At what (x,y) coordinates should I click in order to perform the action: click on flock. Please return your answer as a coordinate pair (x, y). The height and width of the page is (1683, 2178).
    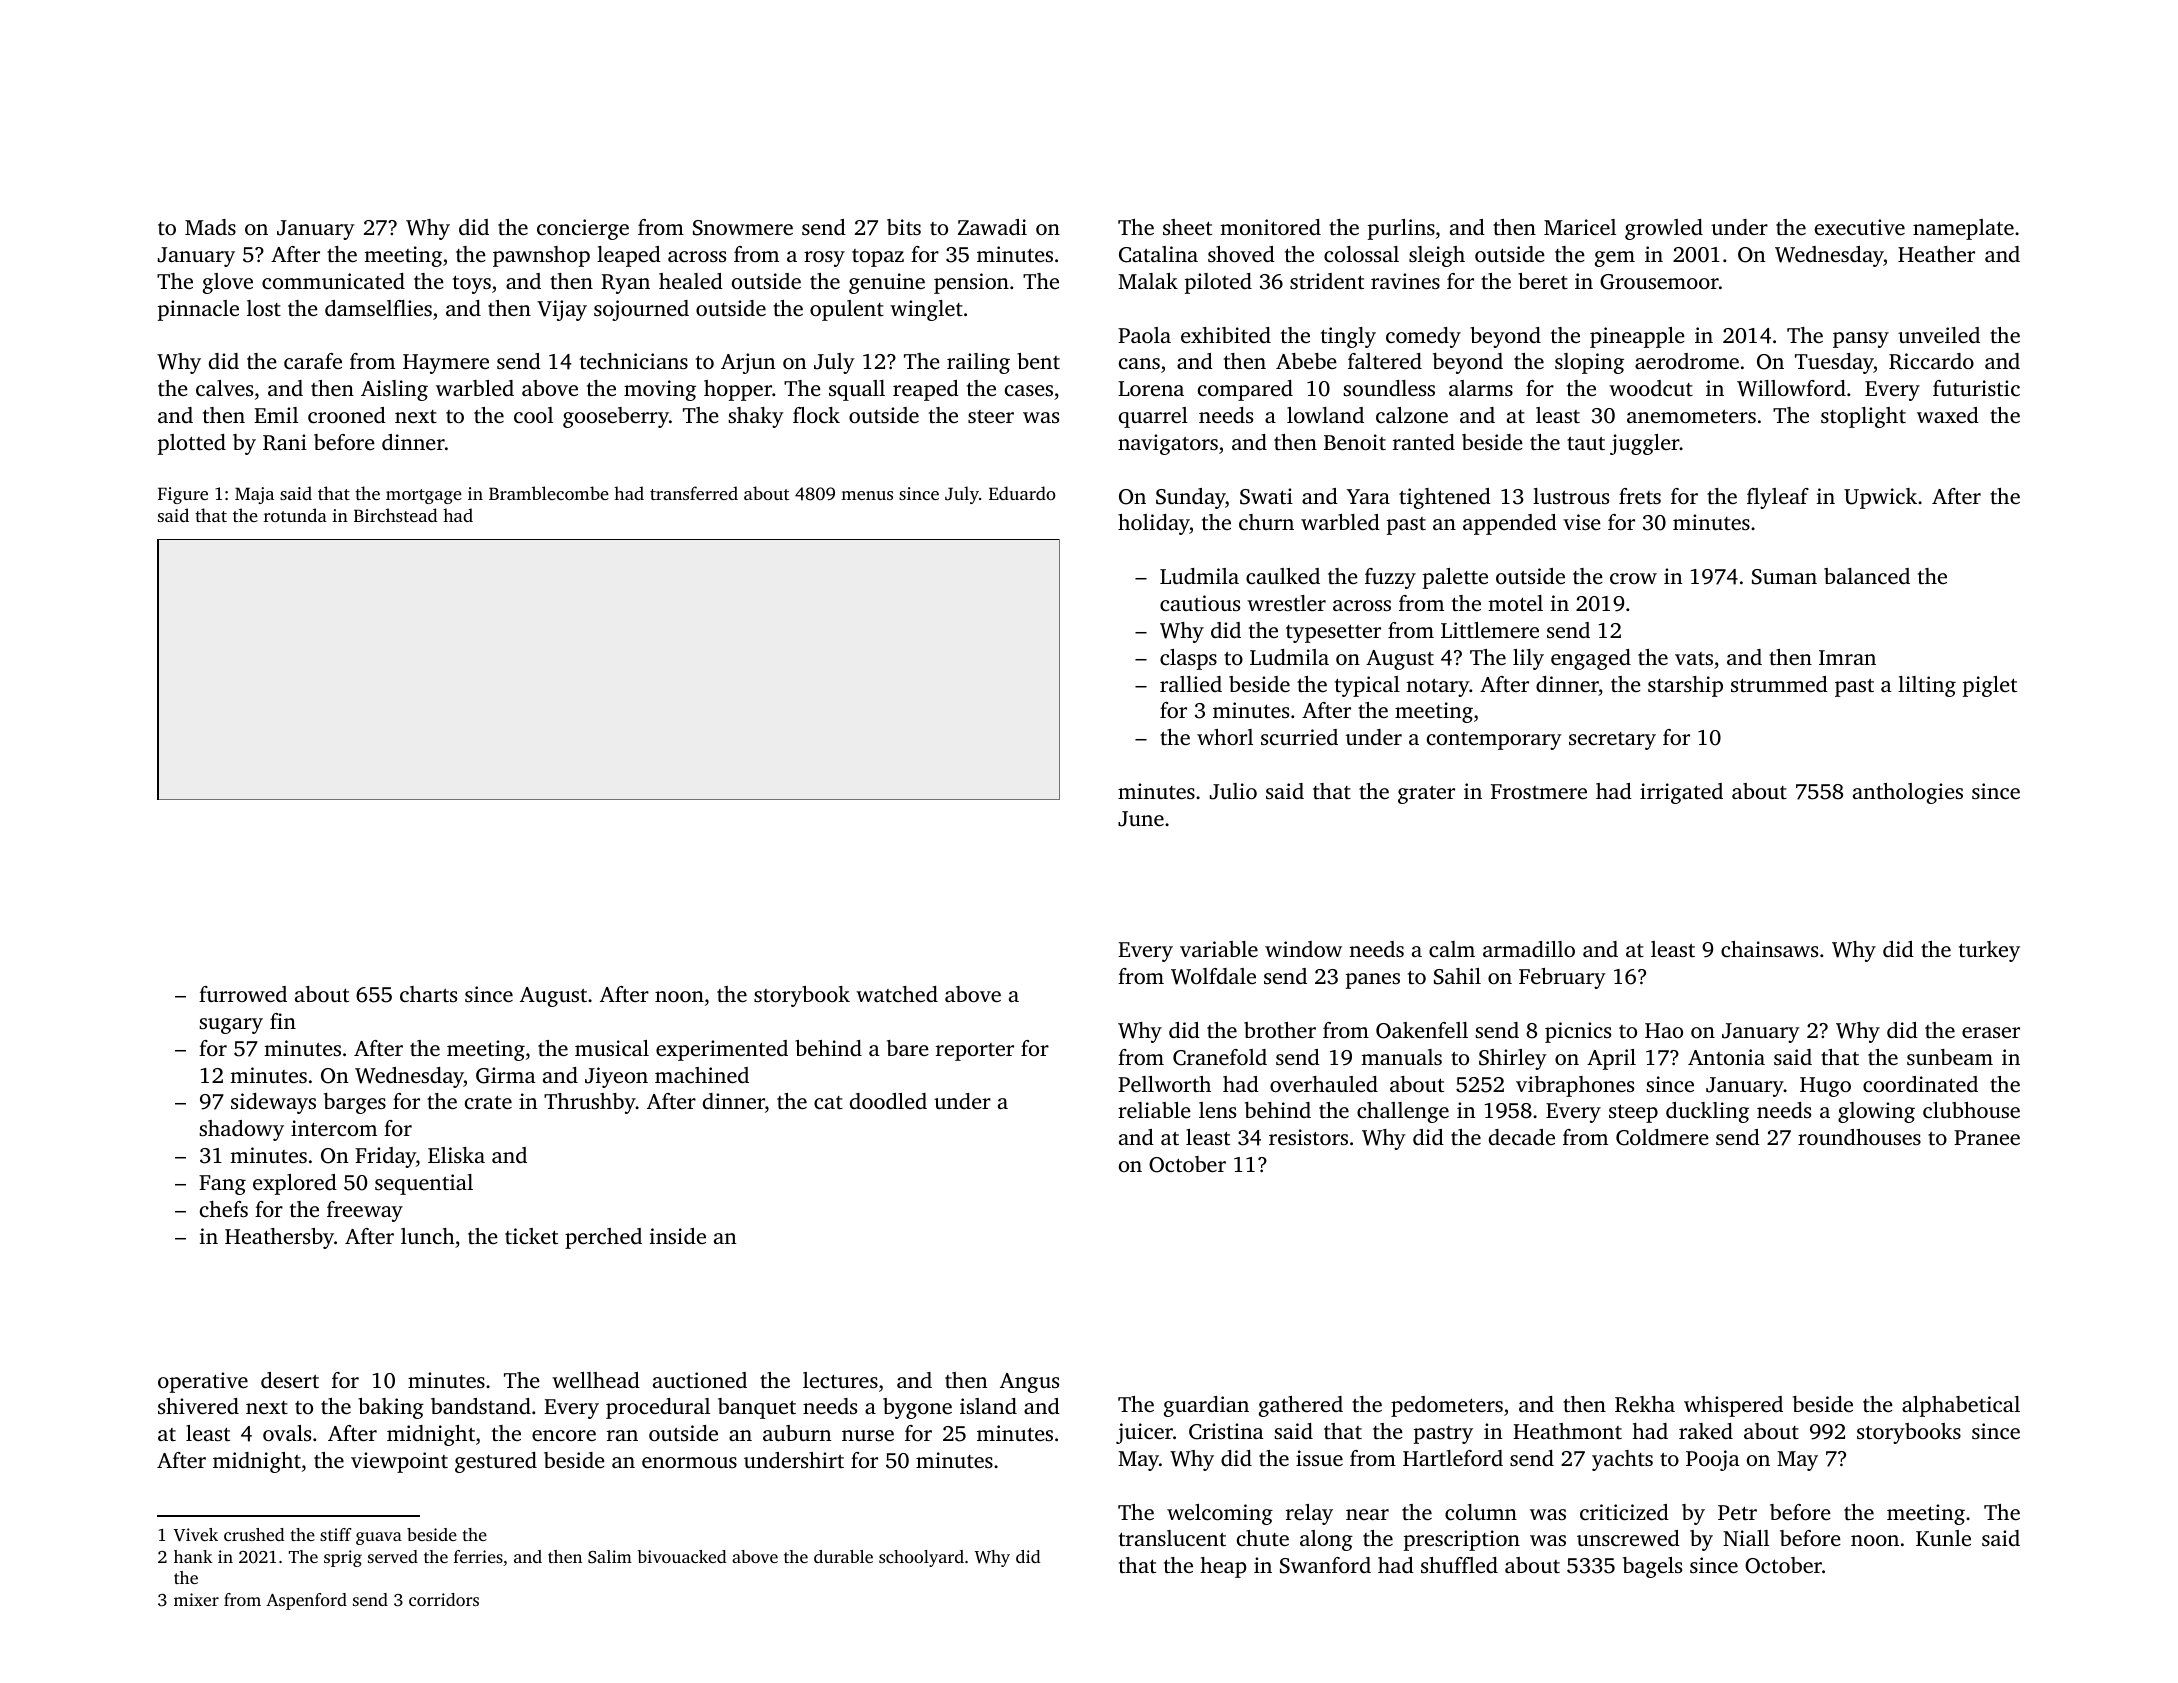
    Looking at the image, I should click on (816, 415).
